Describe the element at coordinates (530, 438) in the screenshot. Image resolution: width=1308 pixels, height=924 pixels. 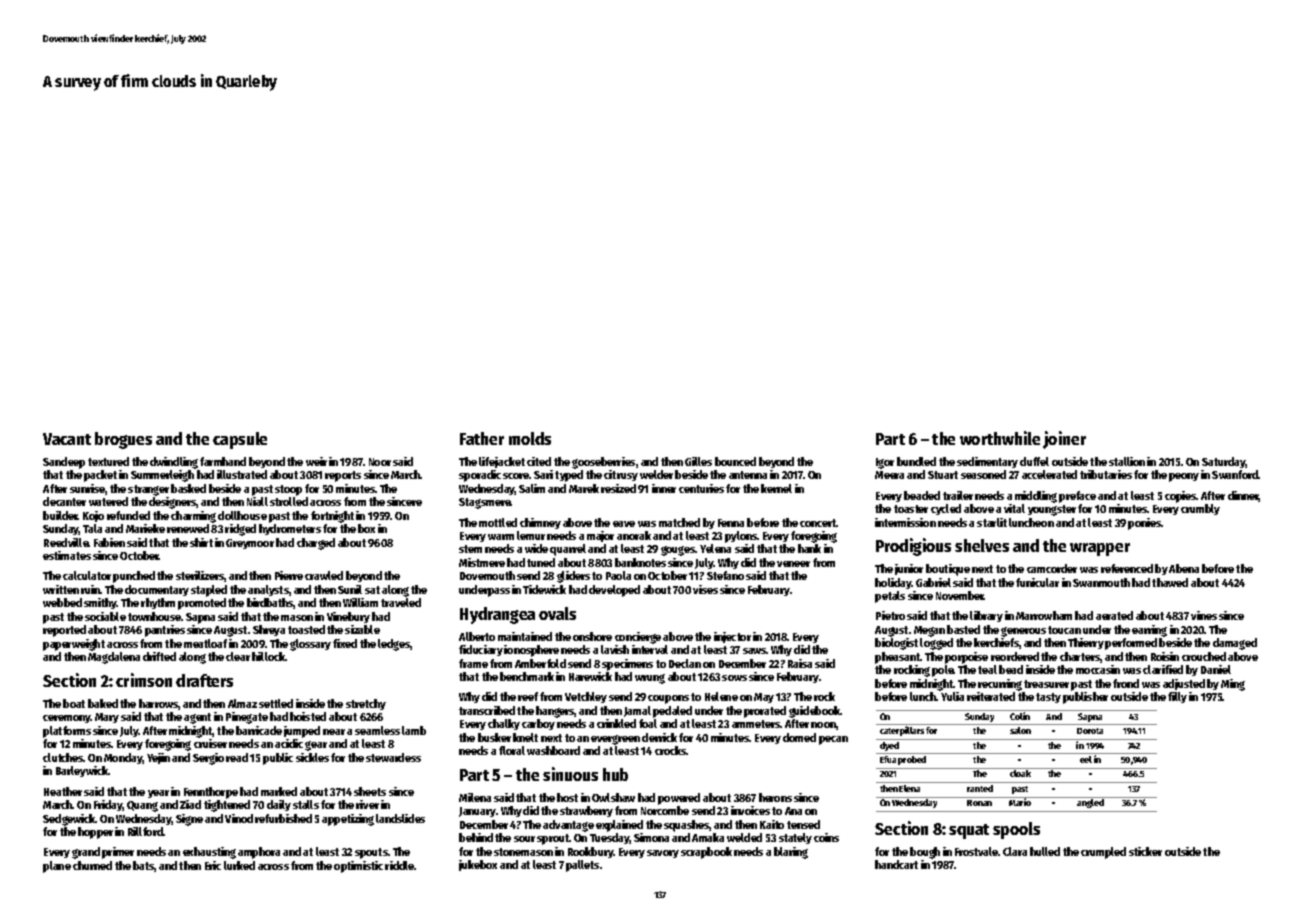
I see `molds` at that location.
